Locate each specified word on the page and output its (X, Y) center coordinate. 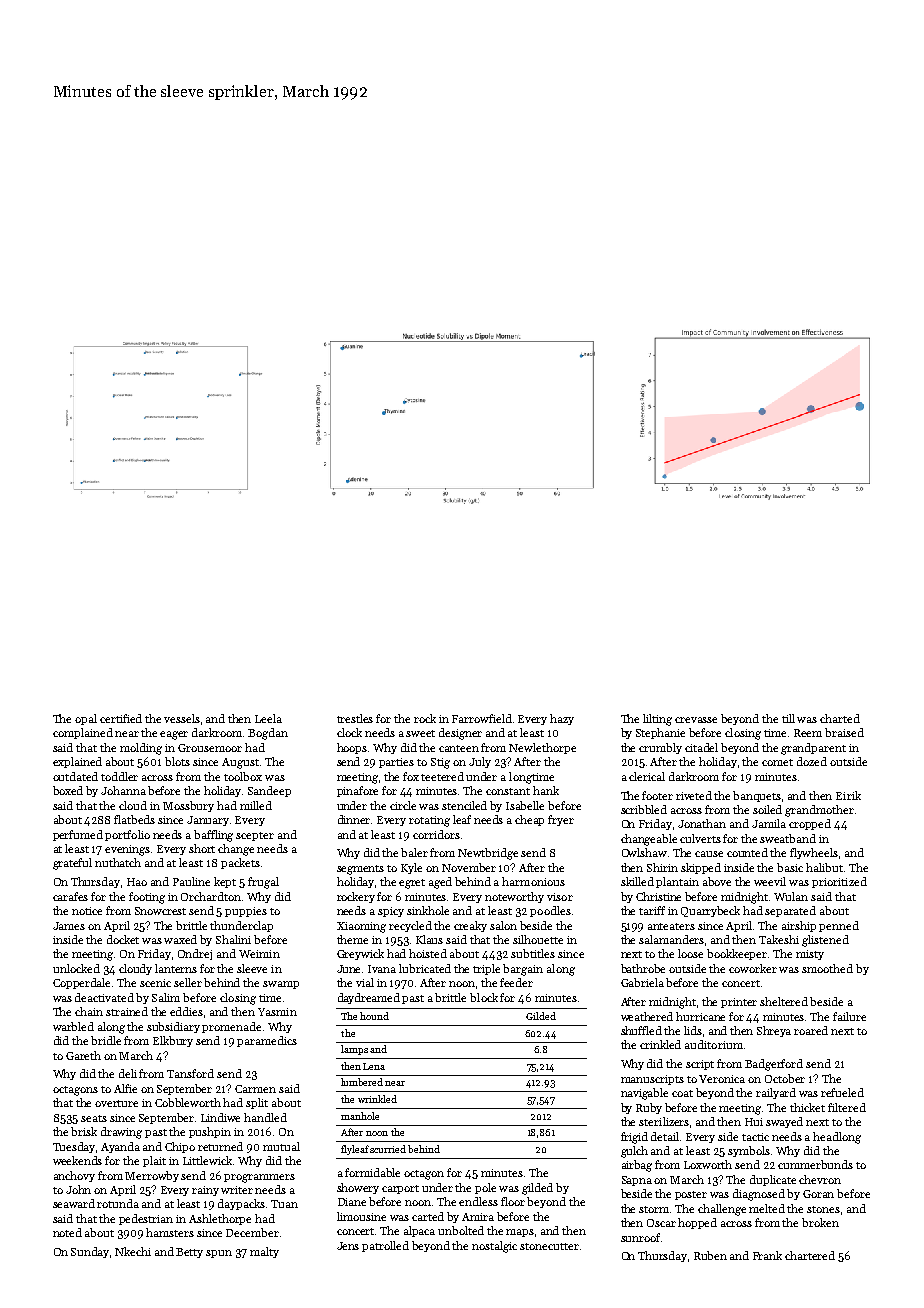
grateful (72, 864)
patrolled (385, 1246)
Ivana (382, 969)
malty (264, 1252)
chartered (810, 1255)
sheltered (784, 1001)
